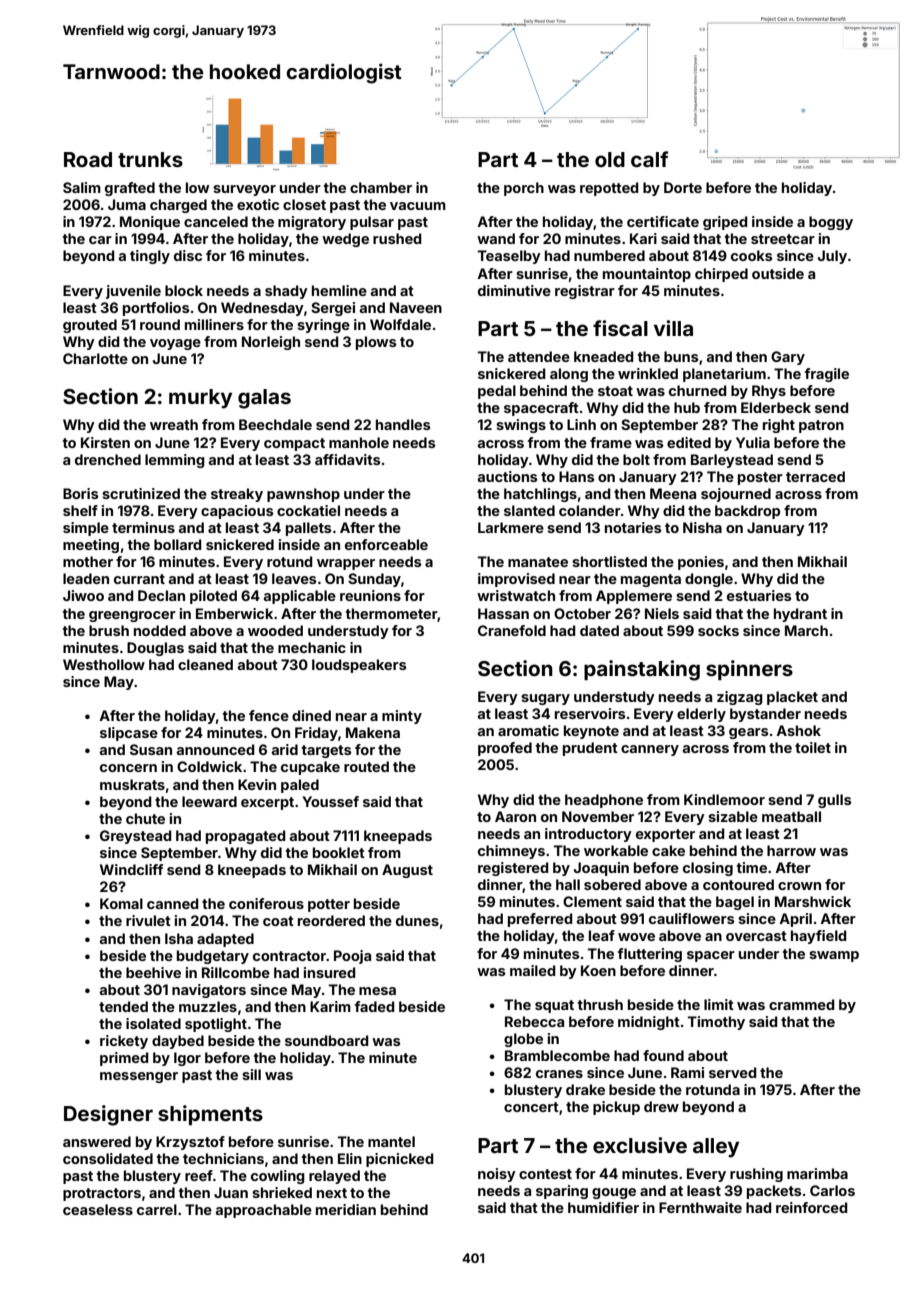 This screenshot has width=924, height=1308. What do you see at coordinates (642, 670) in the screenshot?
I see `painstaking` at bounding box center [642, 670].
